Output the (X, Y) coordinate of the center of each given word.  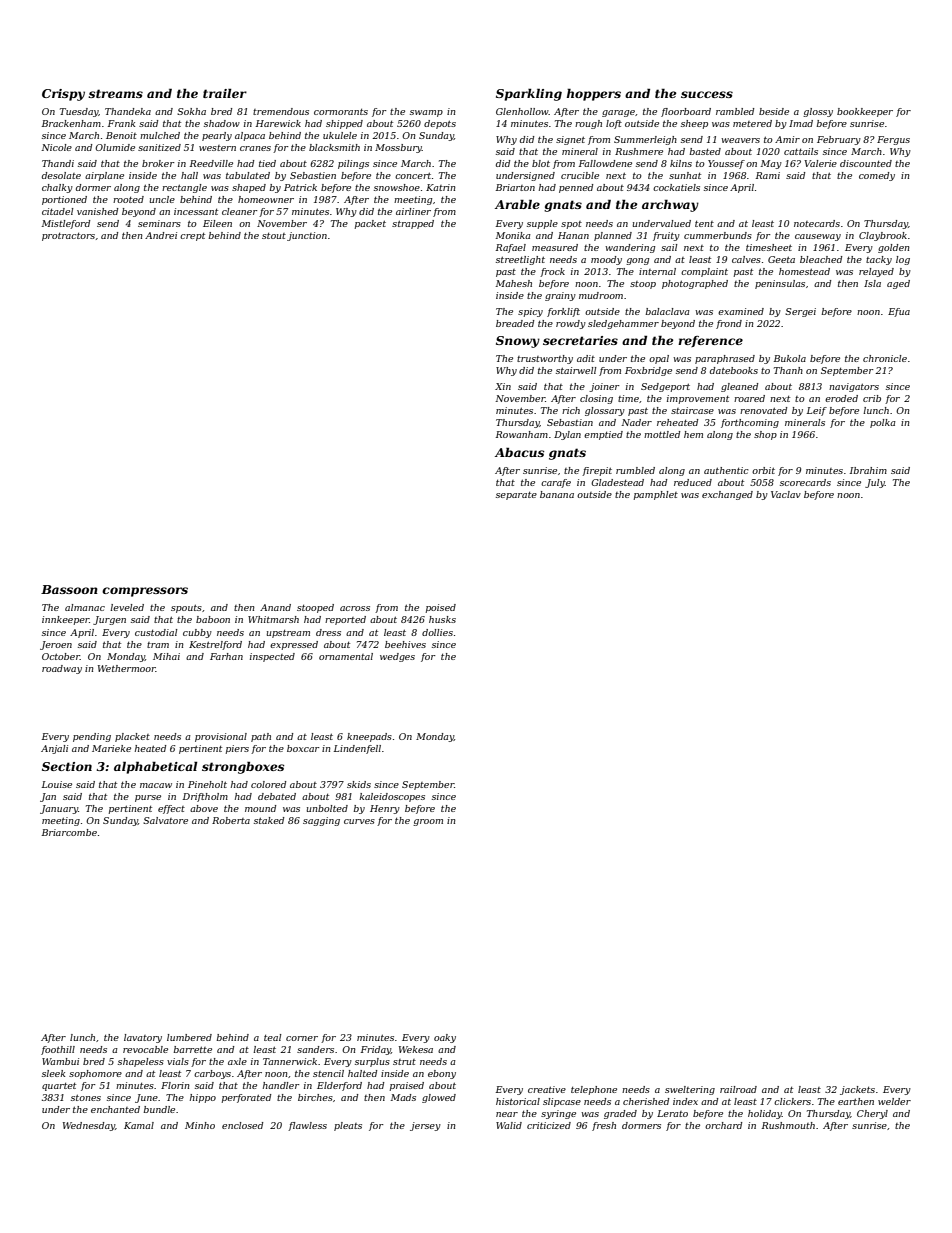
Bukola (790, 358)
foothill (58, 1050)
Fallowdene (605, 163)
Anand (275, 607)
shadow (222, 123)
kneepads (369, 737)
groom (428, 822)
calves (746, 259)
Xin (503, 386)
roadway (62, 669)
